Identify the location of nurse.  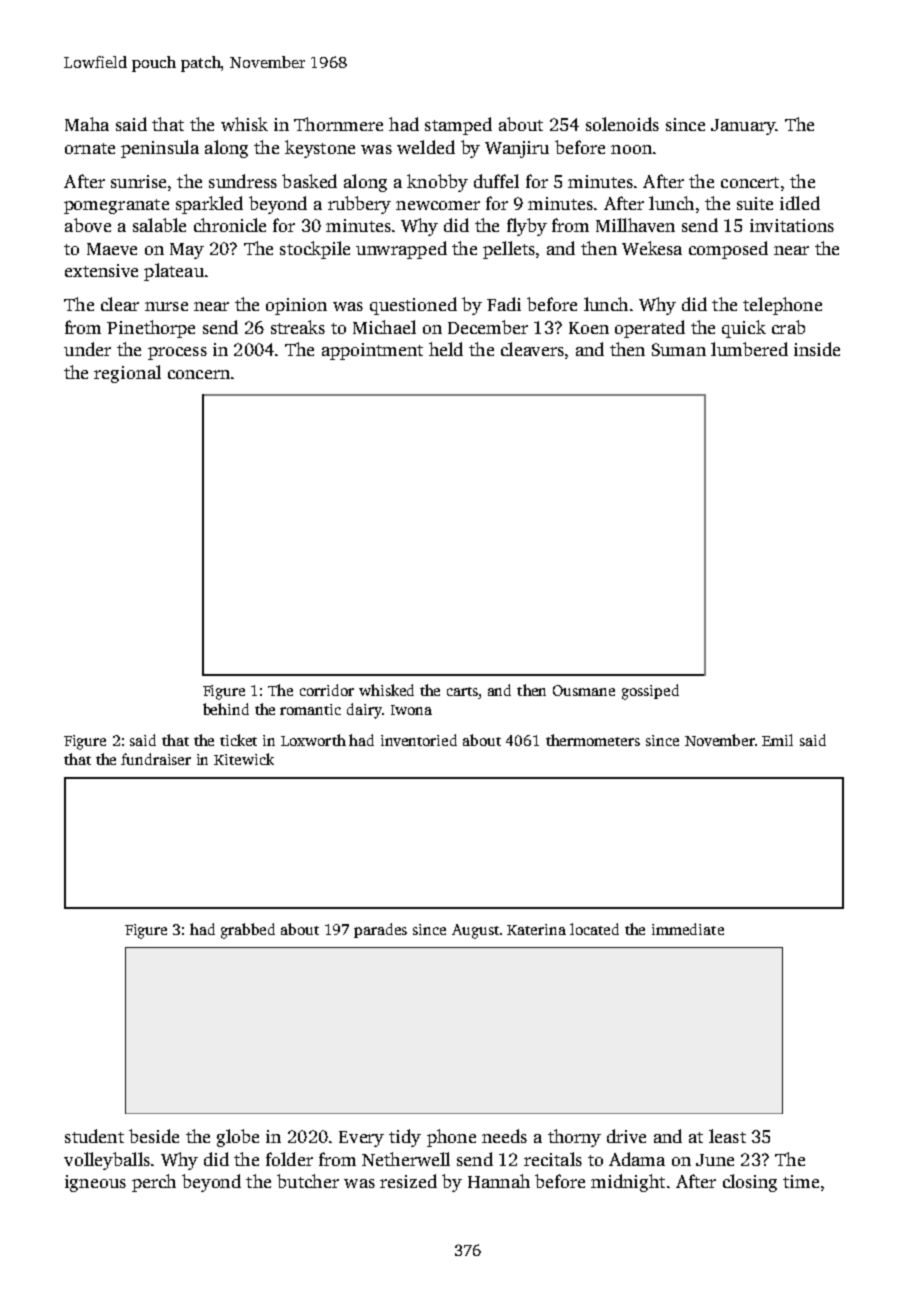
(166, 306).
